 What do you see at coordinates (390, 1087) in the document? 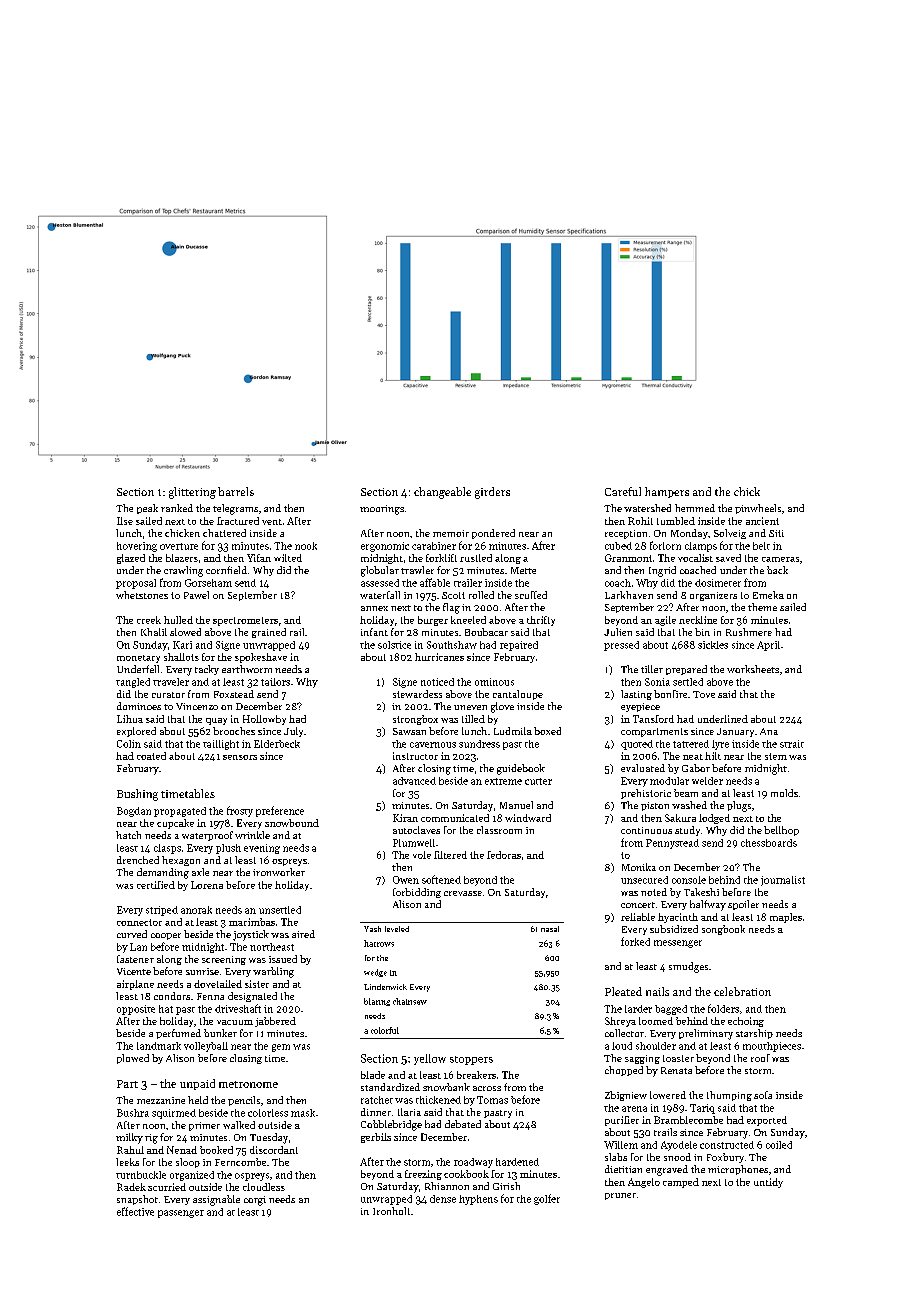
I see `standardized` at bounding box center [390, 1087].
